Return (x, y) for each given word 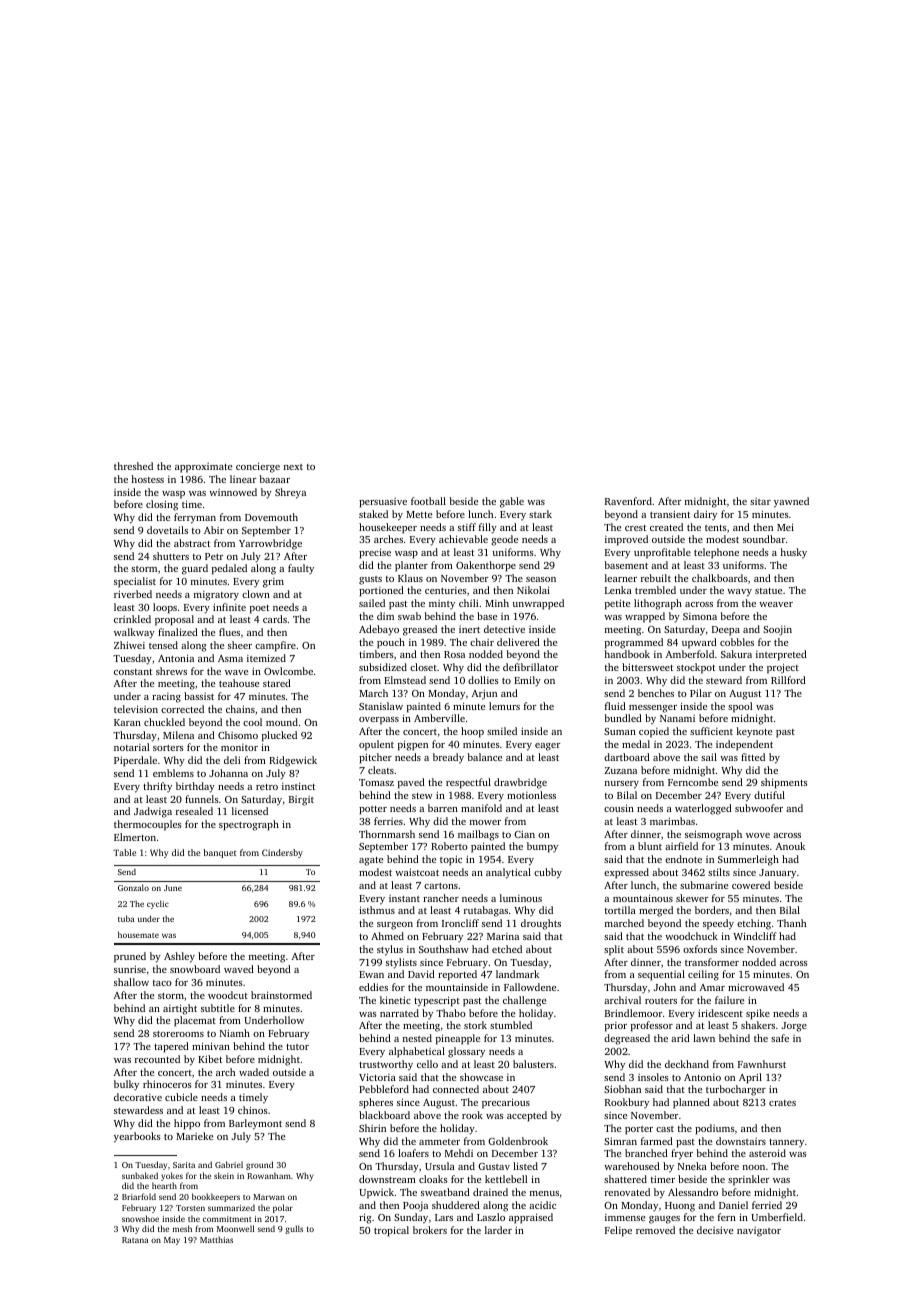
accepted (527, 1116)
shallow (131, 982)
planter (411, 566)
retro (267, 787)
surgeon (395, 926)
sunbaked (140, 1175)
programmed (634, 643)
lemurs (504, 706)
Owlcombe (288, 671)
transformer (712, 962)
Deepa (726, 631)
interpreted (781, 655)
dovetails (167, 530)
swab (409, 616)
